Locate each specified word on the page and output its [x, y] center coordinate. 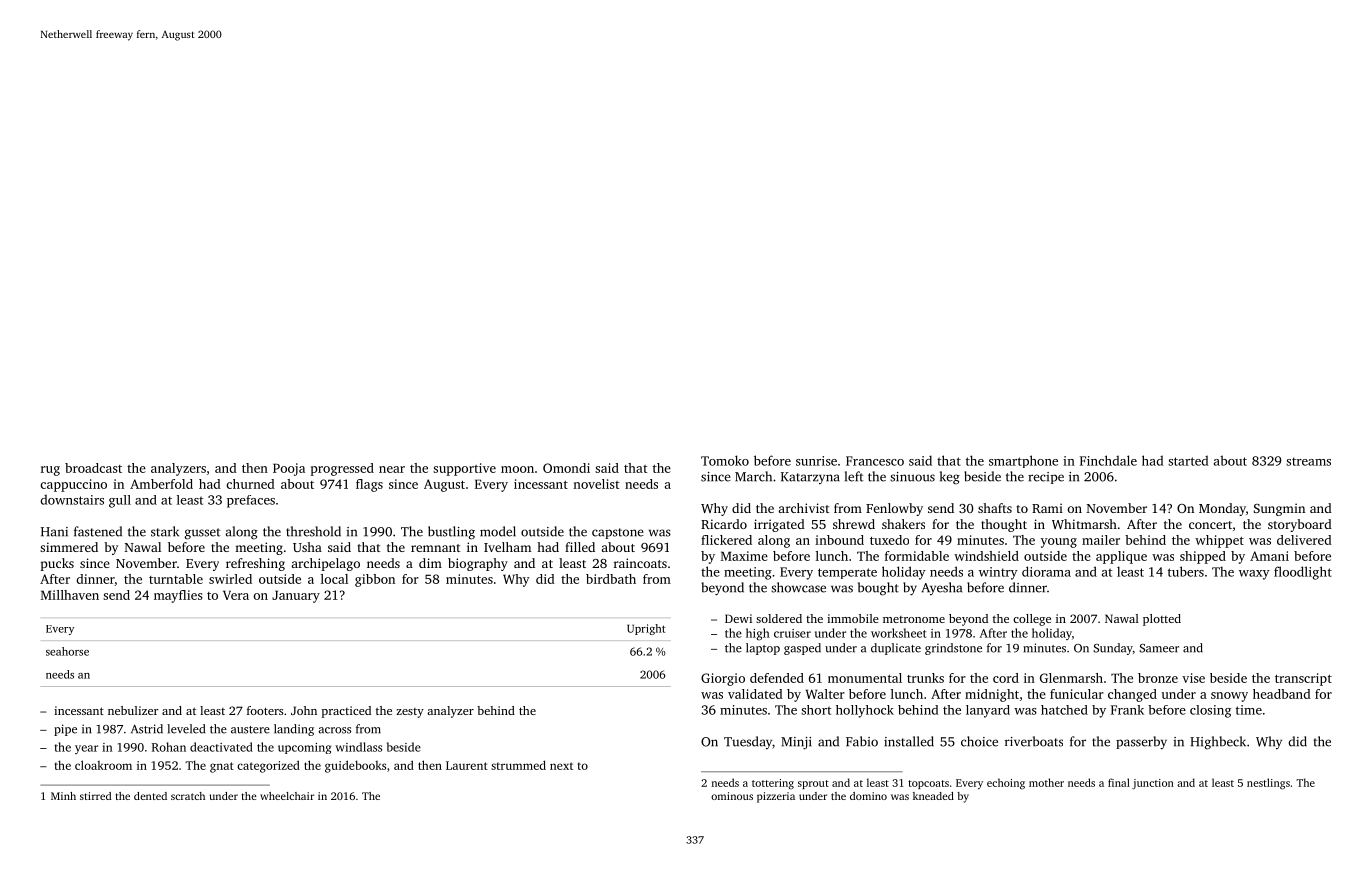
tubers [1186, 571]
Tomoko [725, 460]
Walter [825, 694]
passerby [1141, 743]
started [1188, 460]
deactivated [221, 747]
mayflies [178, 596]
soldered [779, 618]
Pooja [289, 469]
